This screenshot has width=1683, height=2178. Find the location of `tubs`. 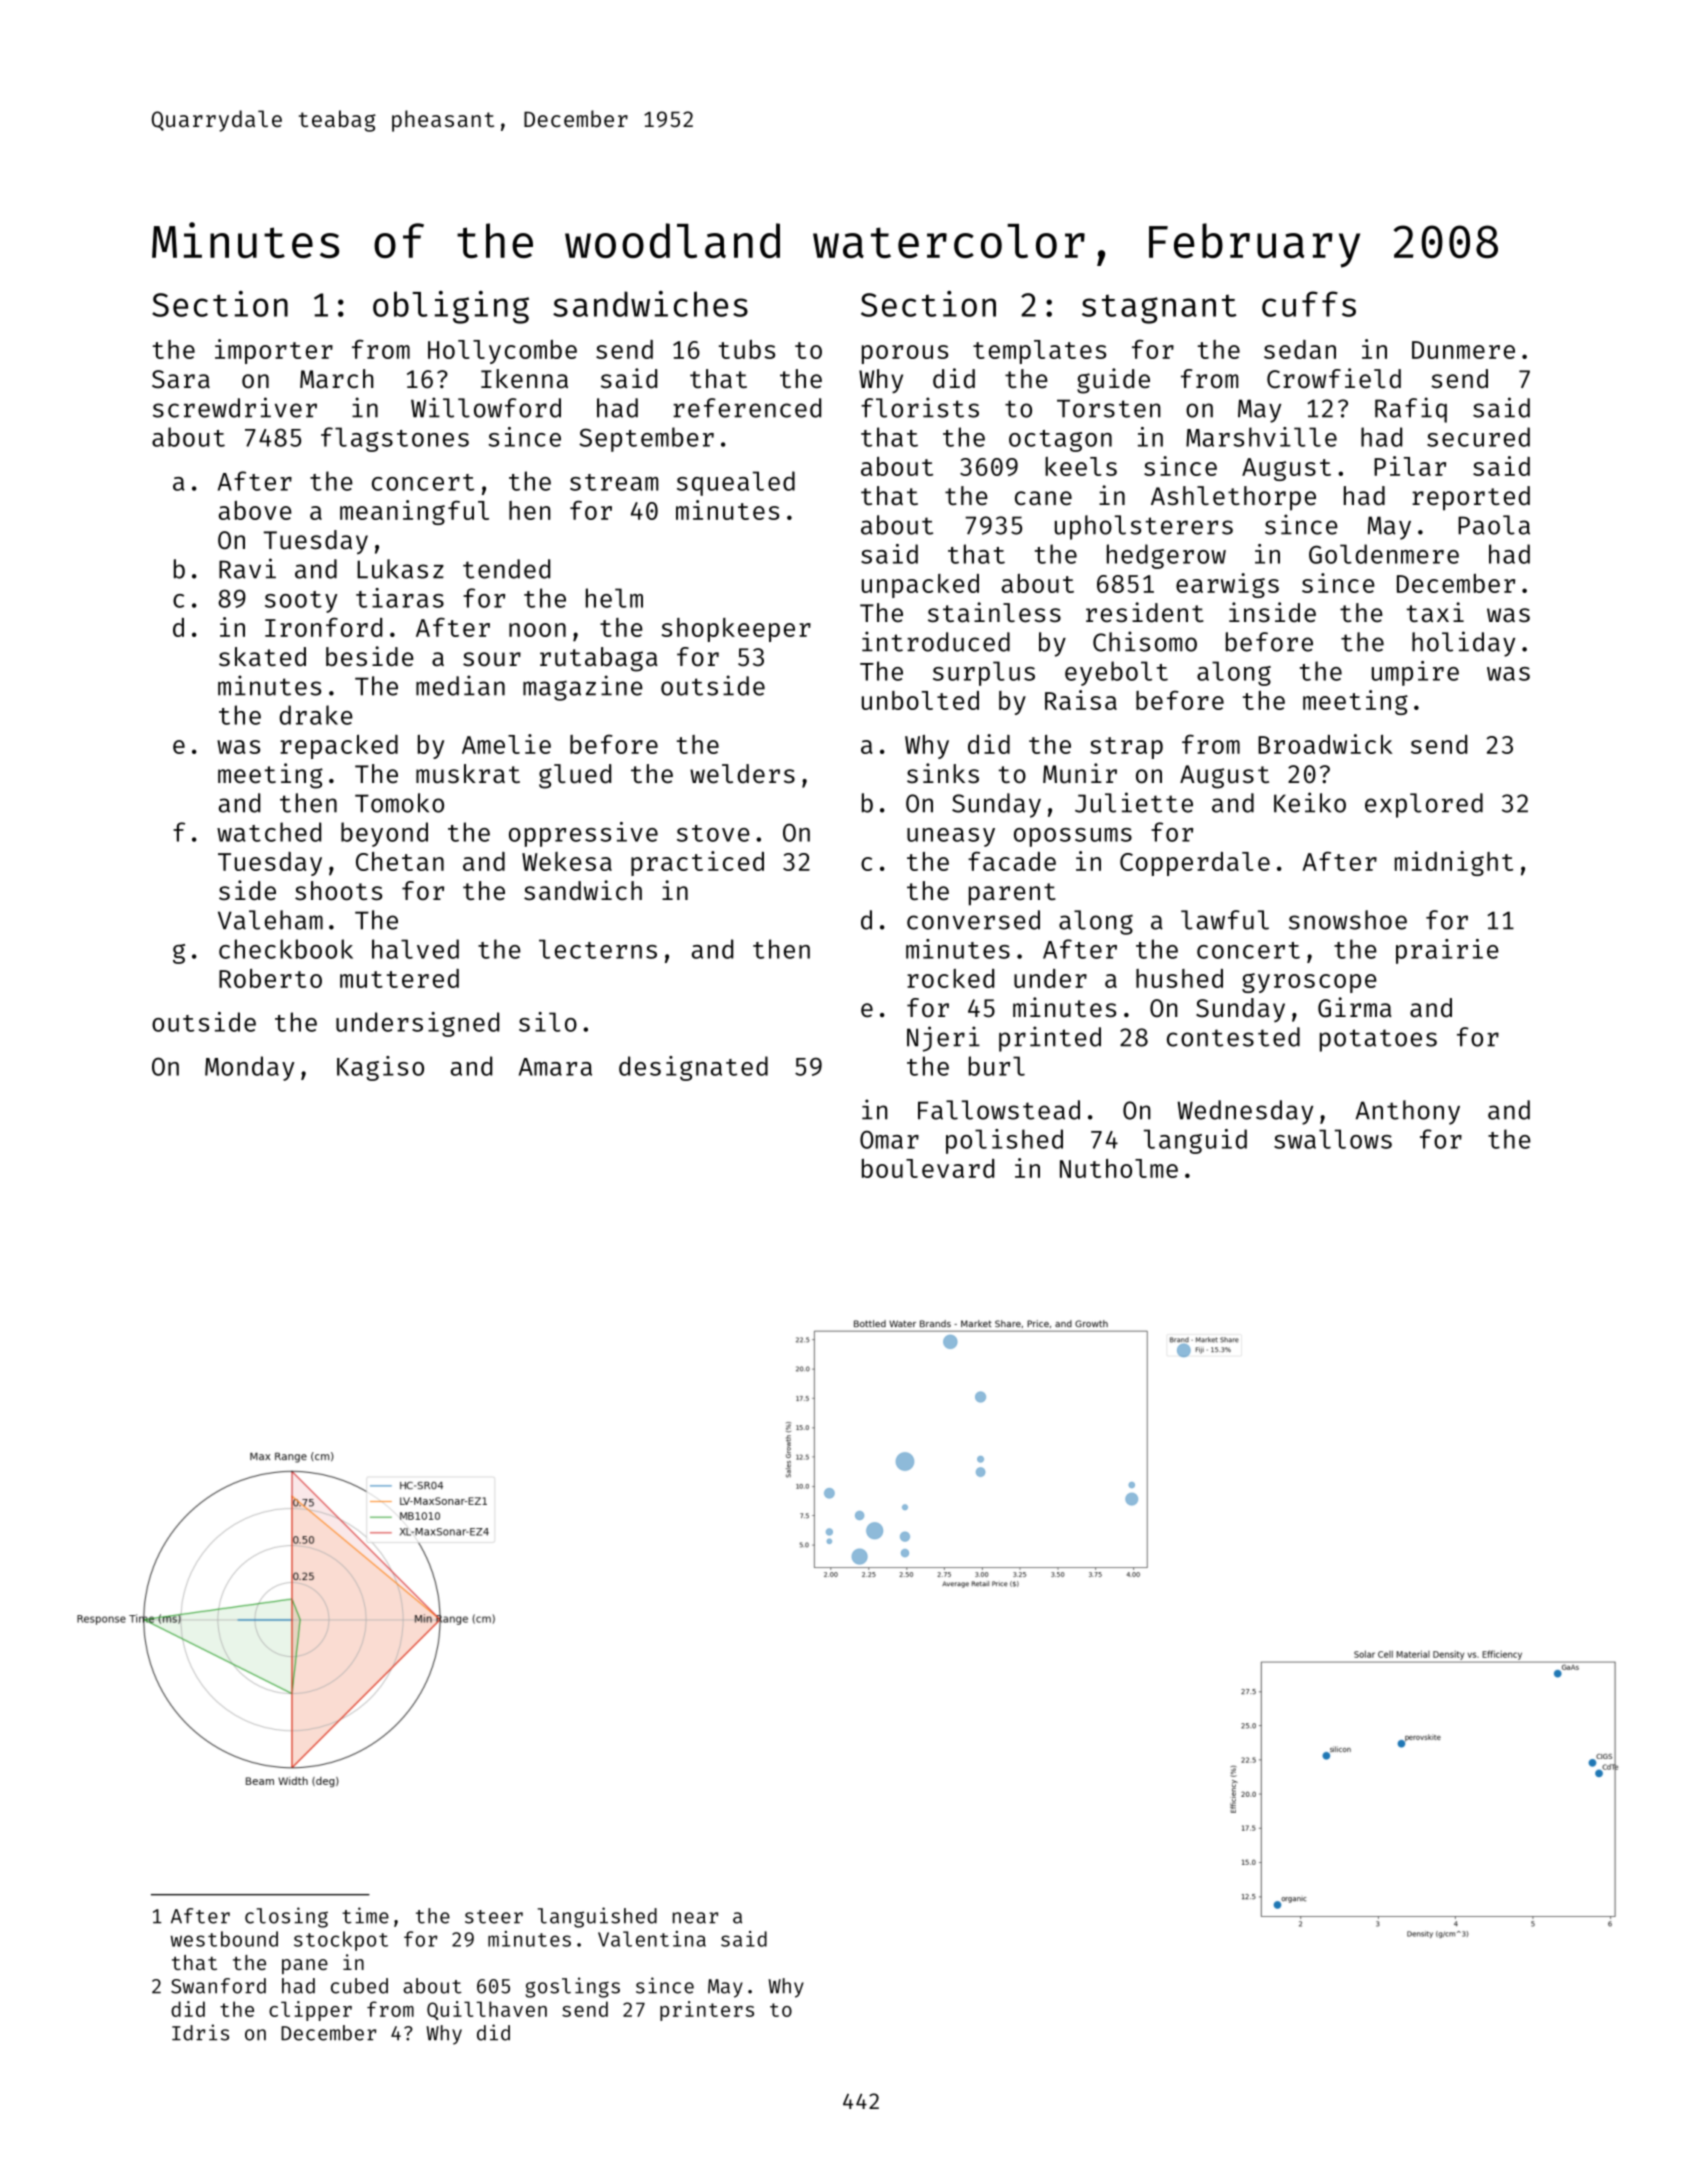

tubs is located at coordinates (747, 349).
